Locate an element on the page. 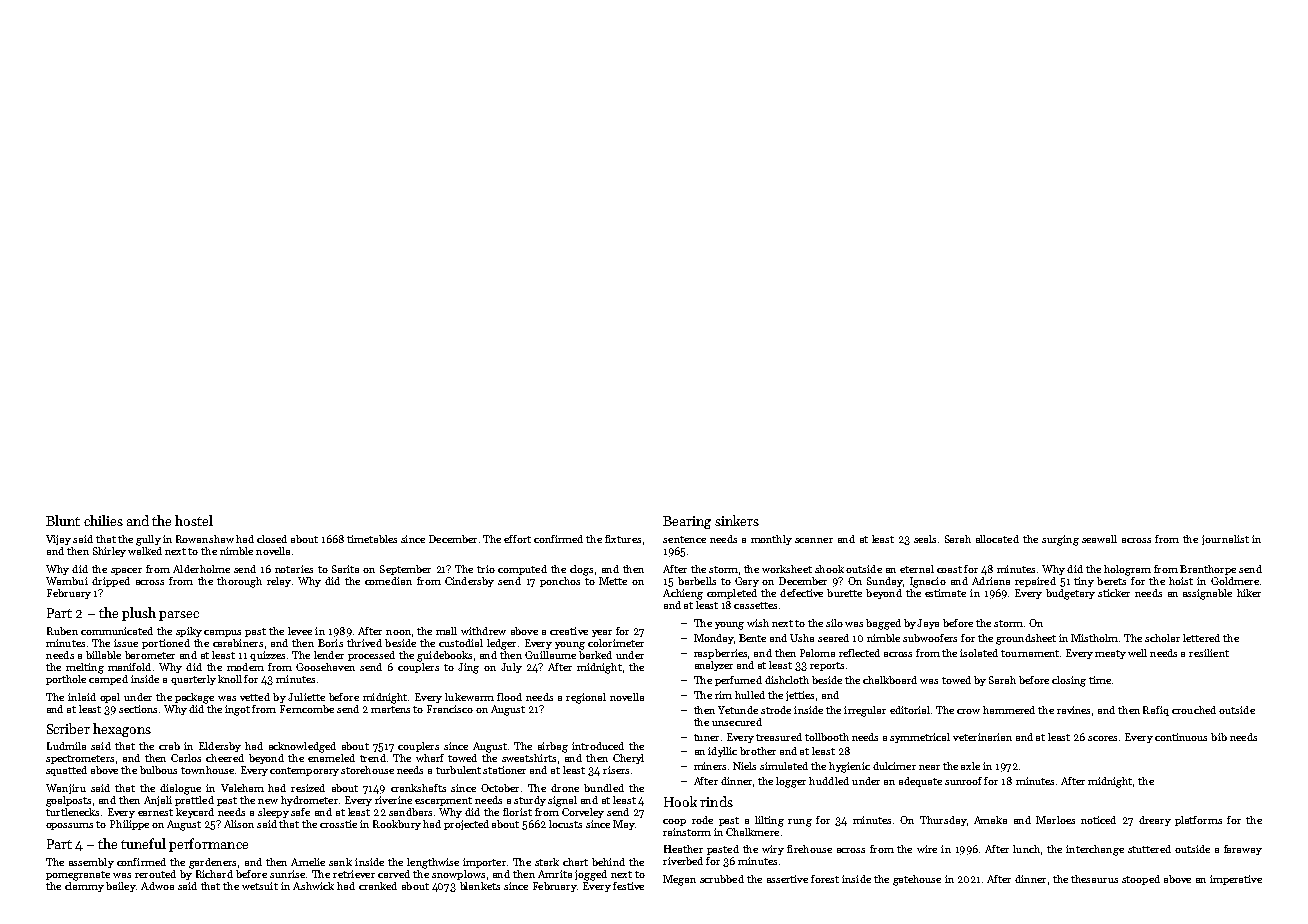  barbells is located at coordinates (697, 581).
